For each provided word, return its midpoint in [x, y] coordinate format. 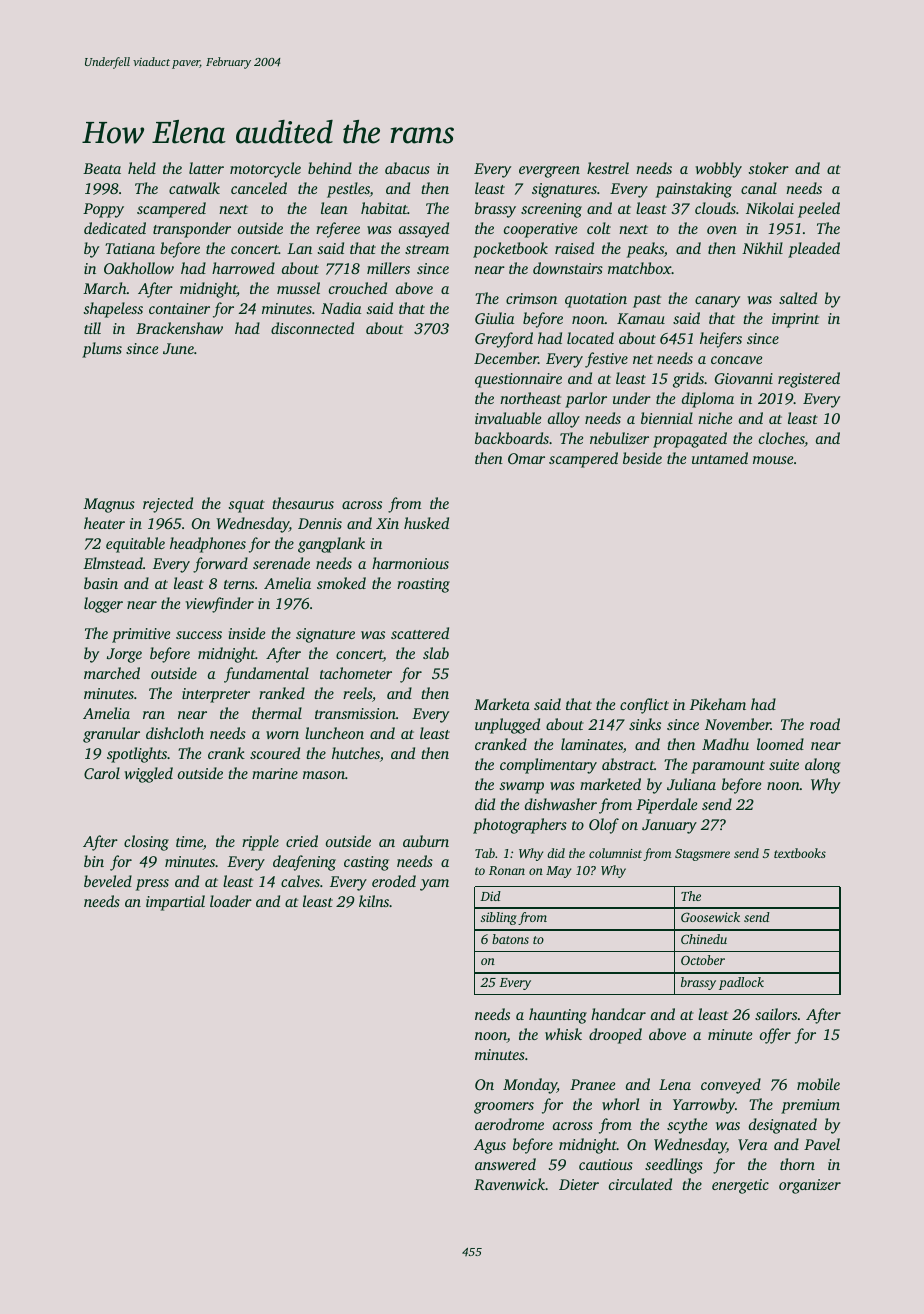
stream [427, 249]
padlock [741, 983]
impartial [175, 903]
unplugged [507, 726]
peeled [819, 210]
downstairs [568, 268]
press [152, 885]
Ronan [507, 870]
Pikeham [718, 704]
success [199, 635]
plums [102, 350]
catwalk [194, 188]
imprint [795, 320]
